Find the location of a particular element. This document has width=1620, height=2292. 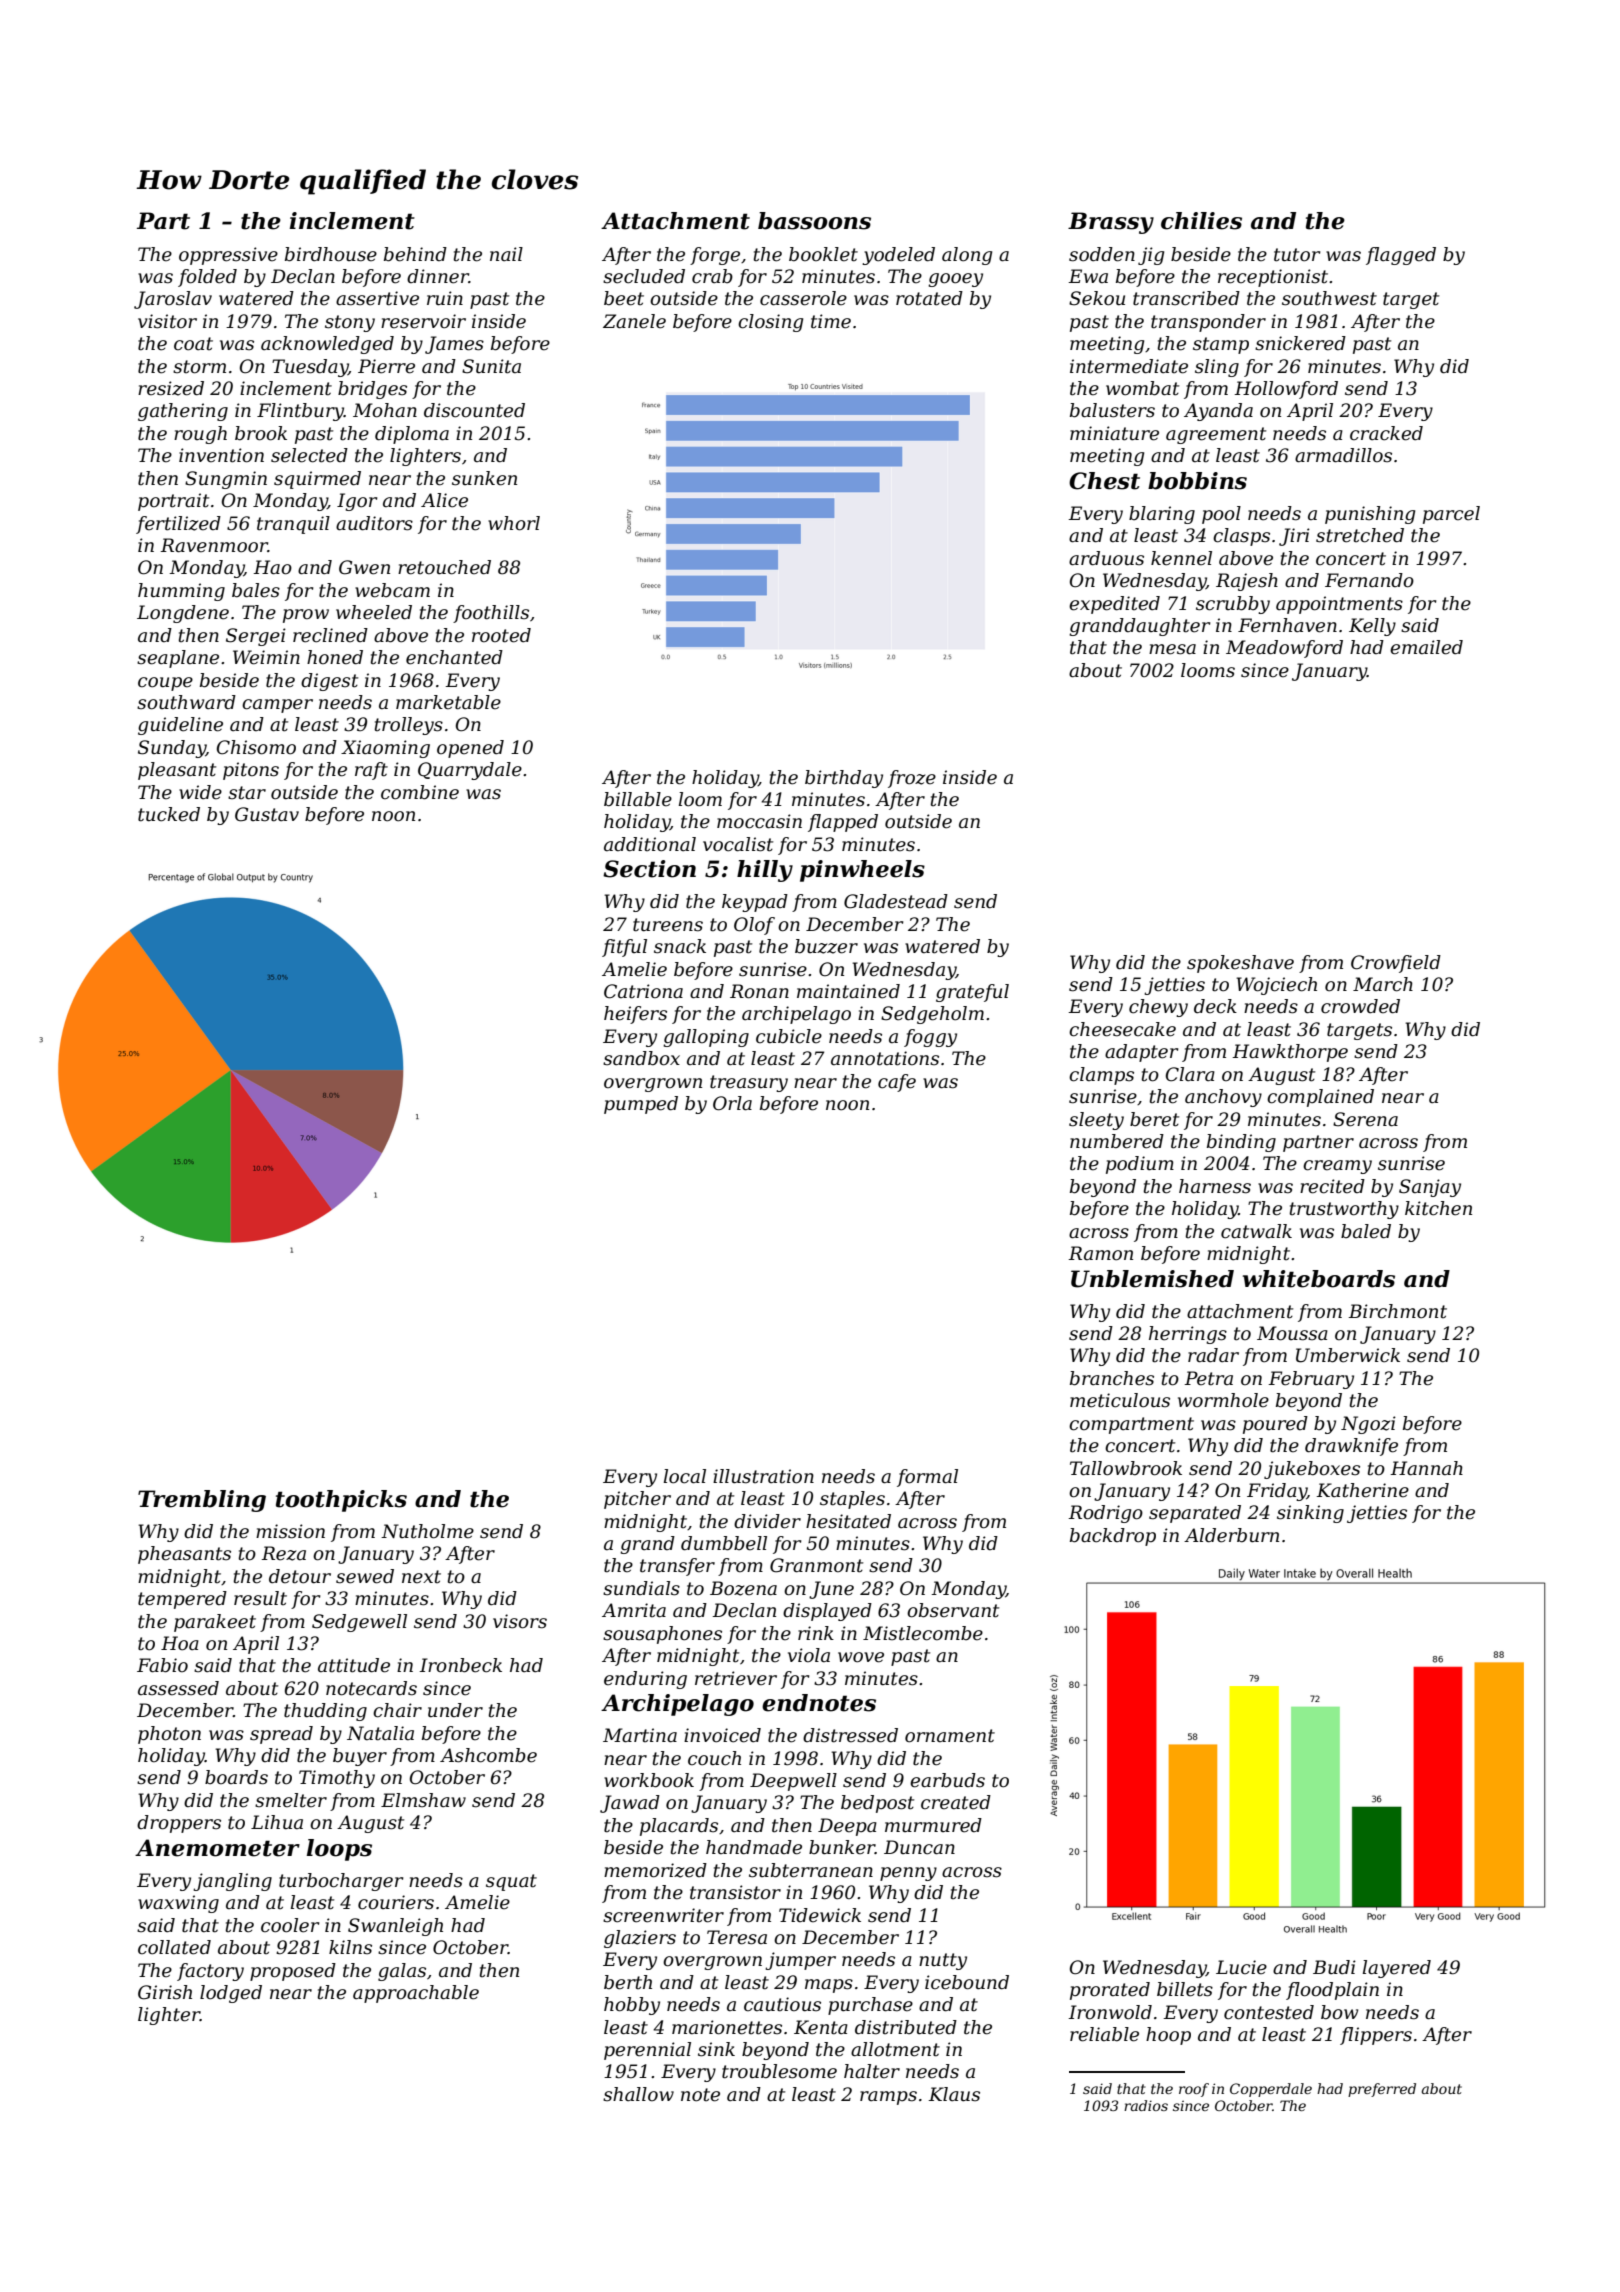

forge is located at coordinates (715, 256).
